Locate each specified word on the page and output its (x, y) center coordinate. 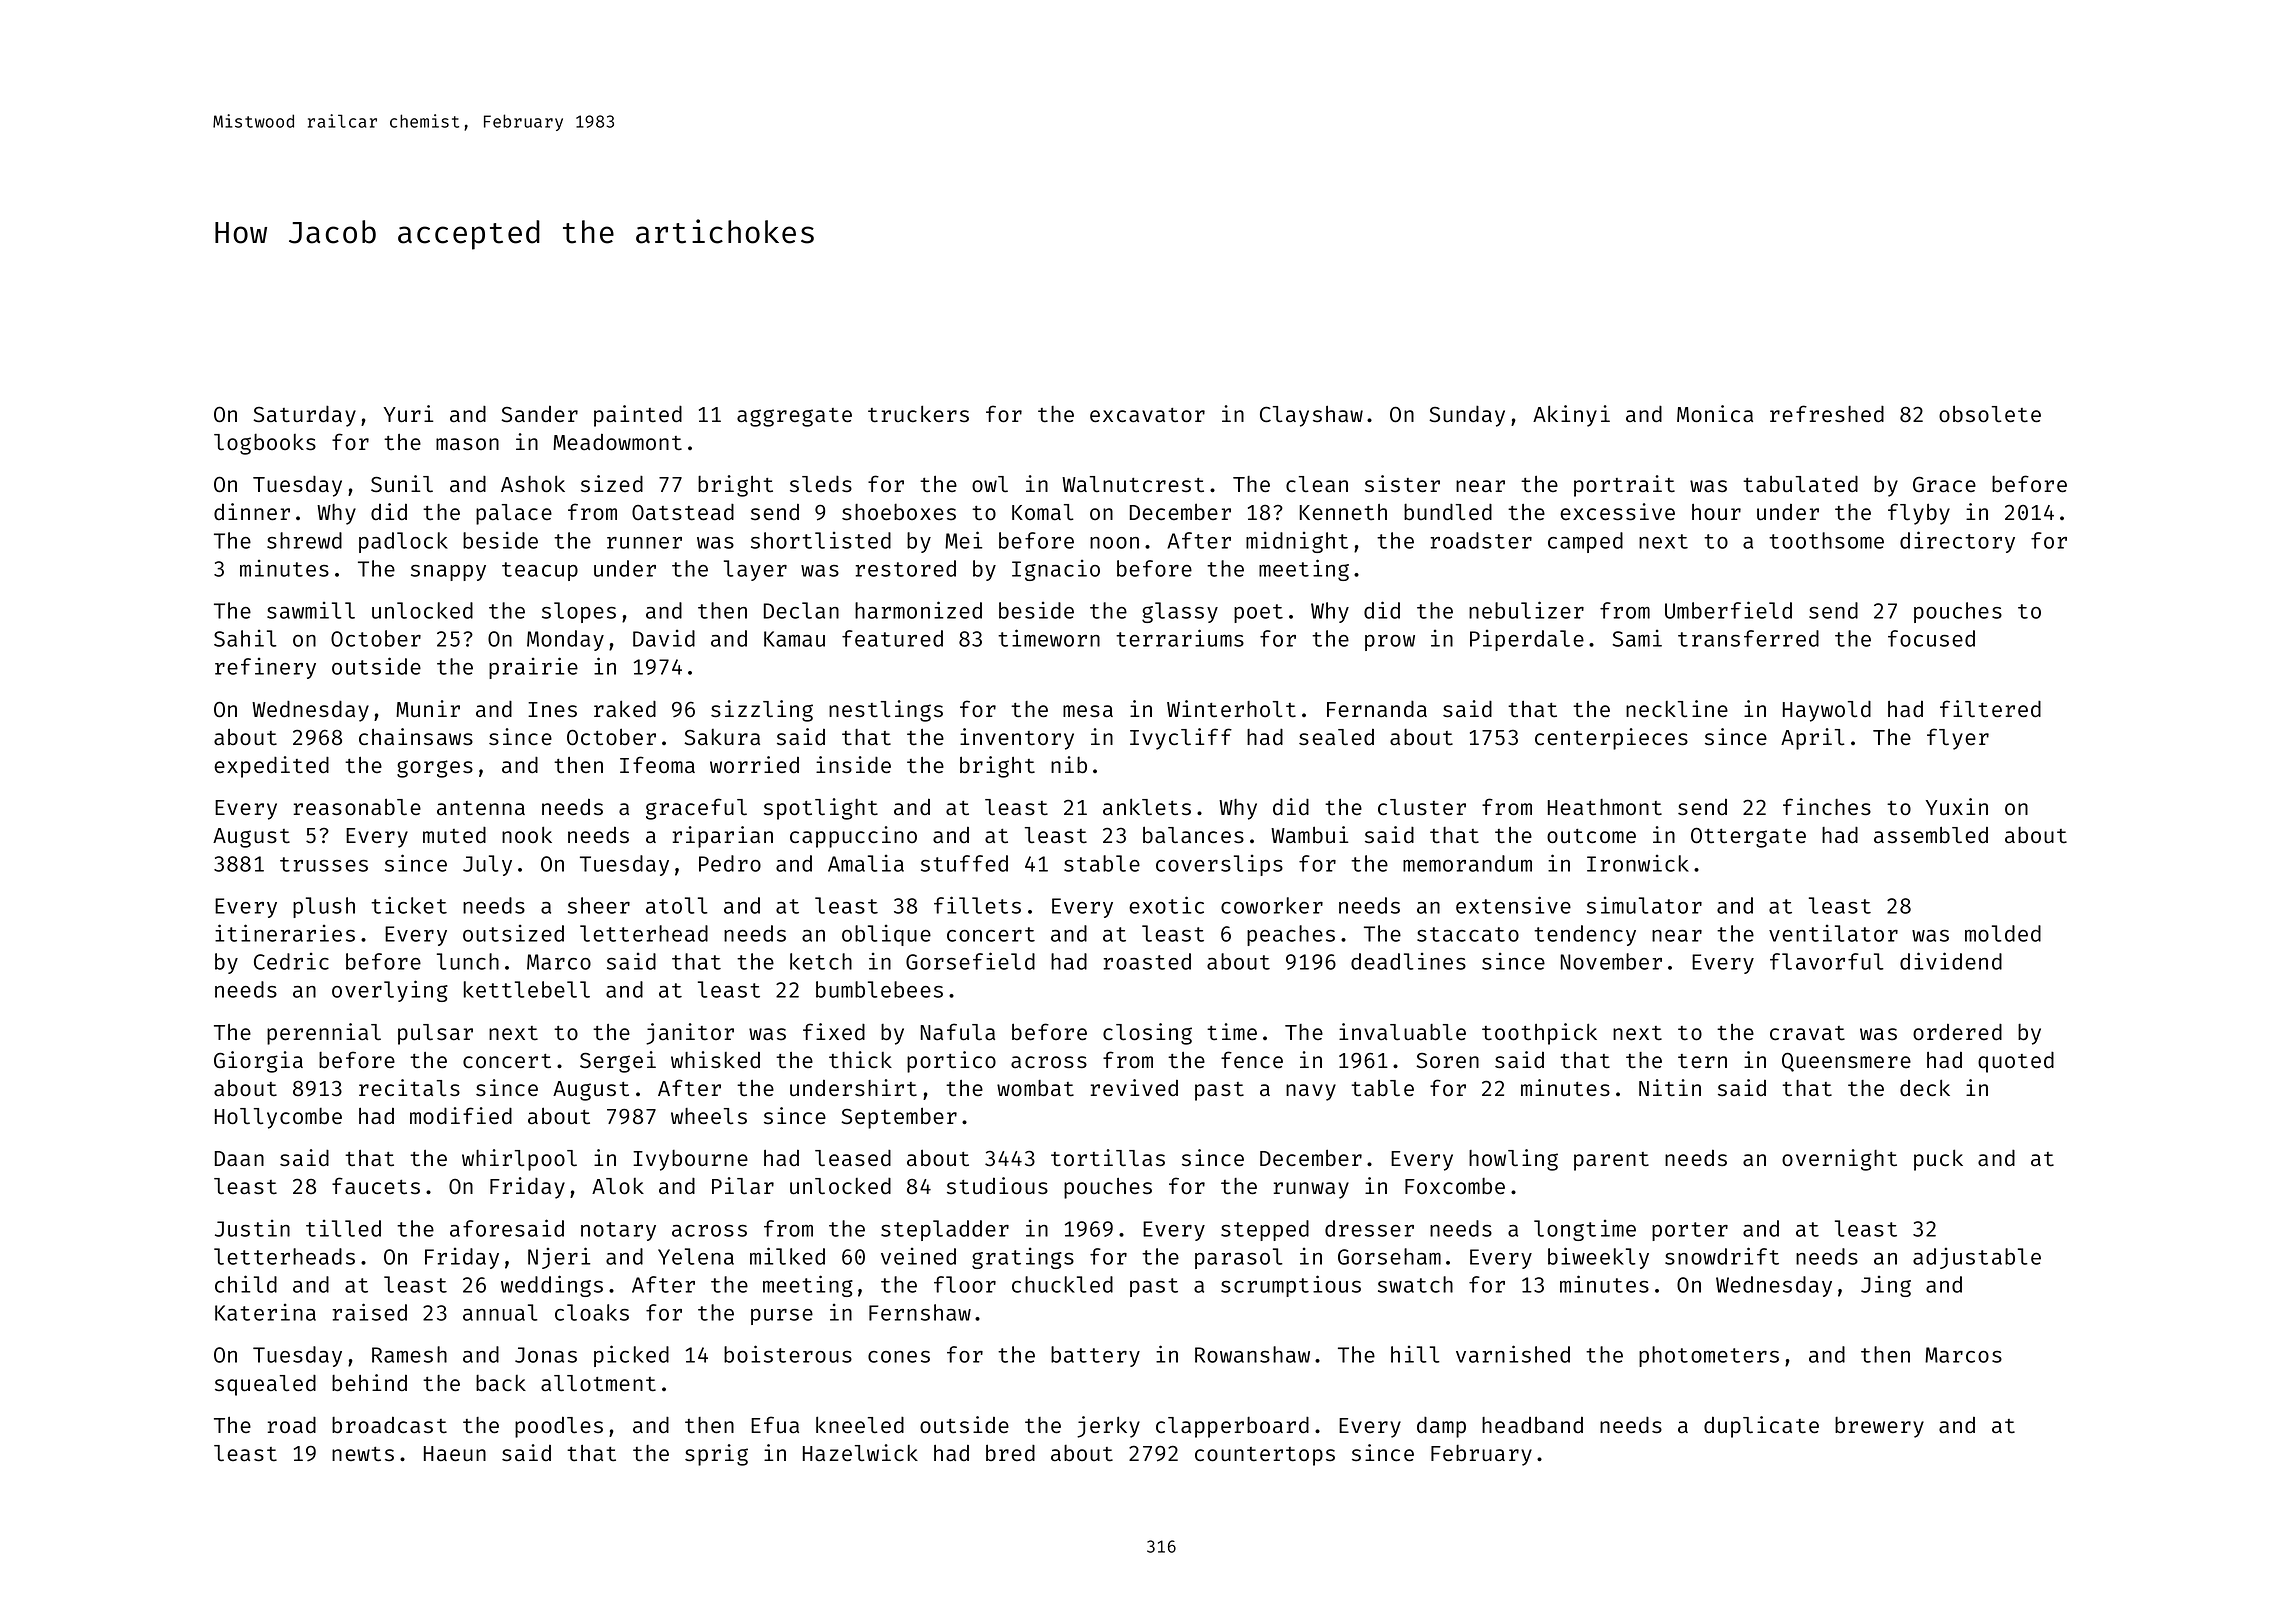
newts (363, 1454)
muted (454, 835)
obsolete (1990, 414)
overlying (390, 991)
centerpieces (1611, 739)
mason (467, 444)
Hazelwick (860, 1453)
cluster (1422, 807)
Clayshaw (1311, 416)
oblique (886, 935)
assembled (1931, 835)
